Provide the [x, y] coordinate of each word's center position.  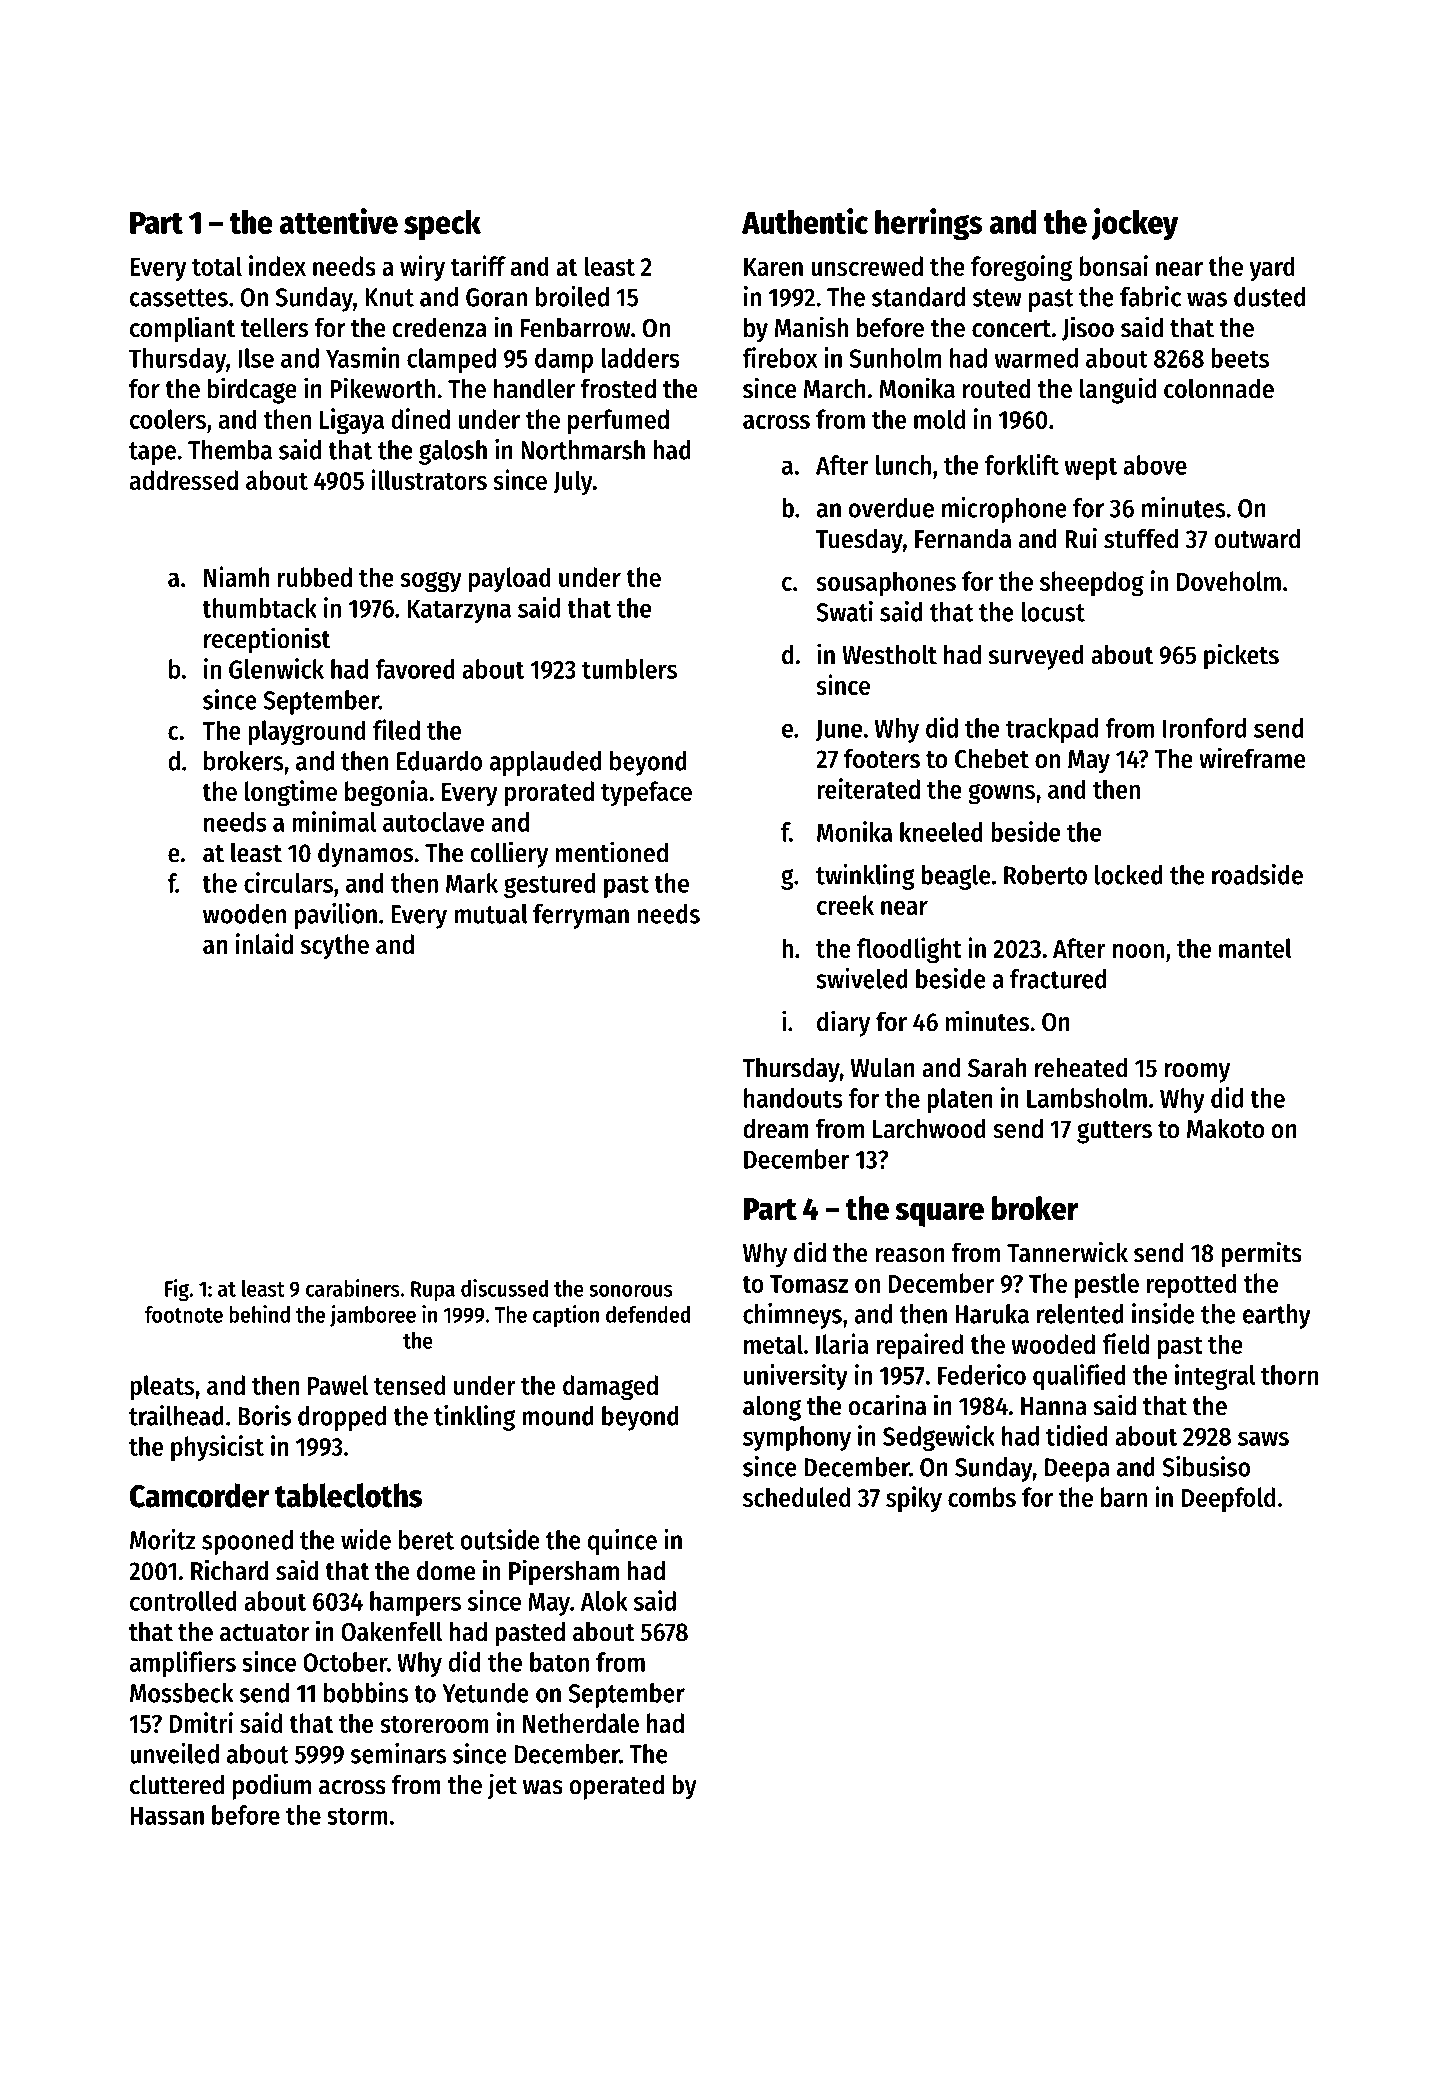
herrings [929, 224]
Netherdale [581, 1723]
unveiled [174, 1753]
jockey [1134, 224]
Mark [472, 883]
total [217, 266]
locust [1053, 612]
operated [616, 1787]
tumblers [629, 669]
